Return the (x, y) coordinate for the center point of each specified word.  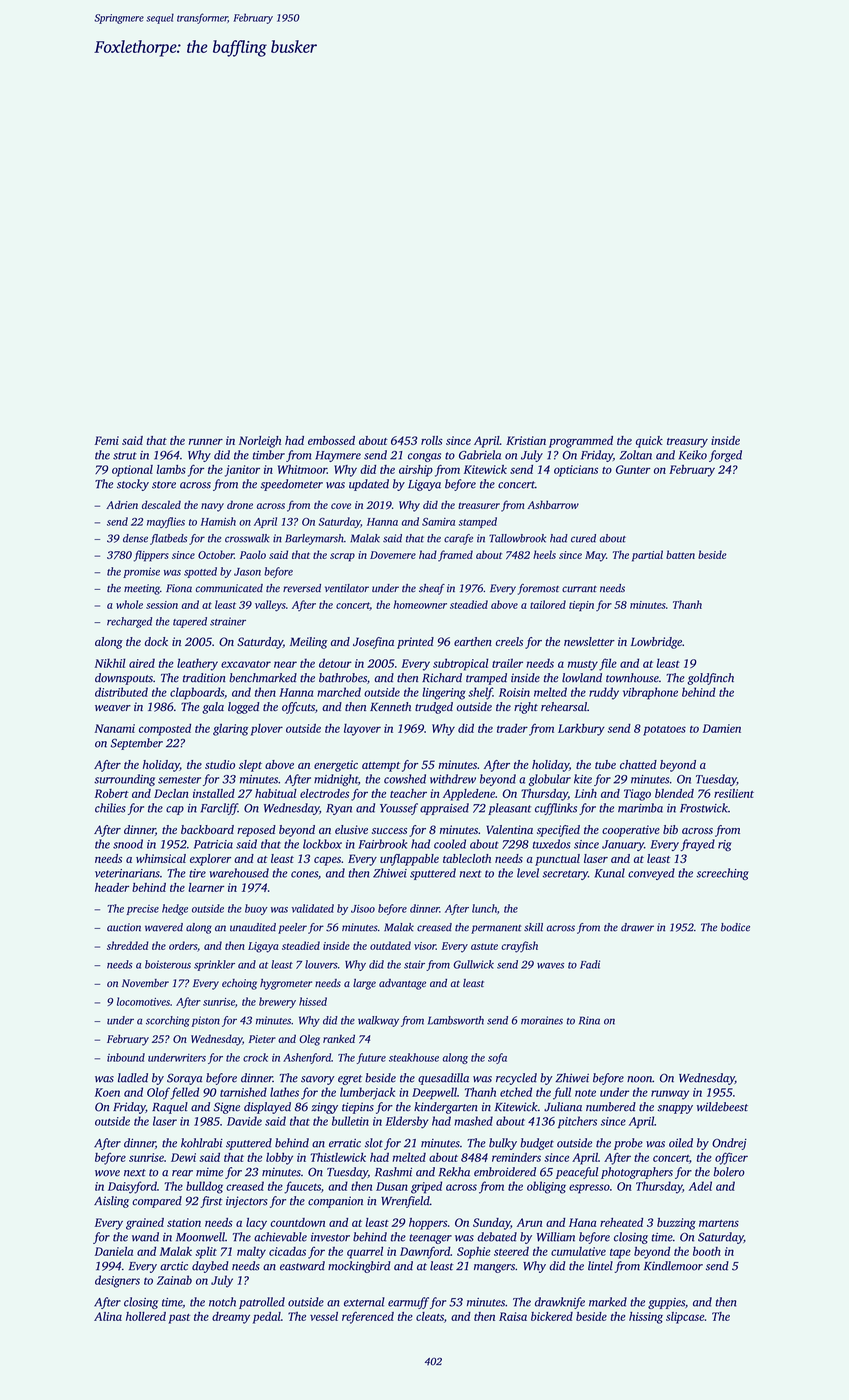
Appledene (469, 795)
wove (107, 1173)
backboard (207, 829)
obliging (546, 1187)
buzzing (676, 1224)
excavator (246, 664)
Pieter (262, 1039)
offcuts (298, 708)
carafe (458, 539)
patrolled (262, 1303)
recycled (516, 1079)
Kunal (609, 873)
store (164, 485)
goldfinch (710, 679)
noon (639, 1079)
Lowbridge (656, 643)
